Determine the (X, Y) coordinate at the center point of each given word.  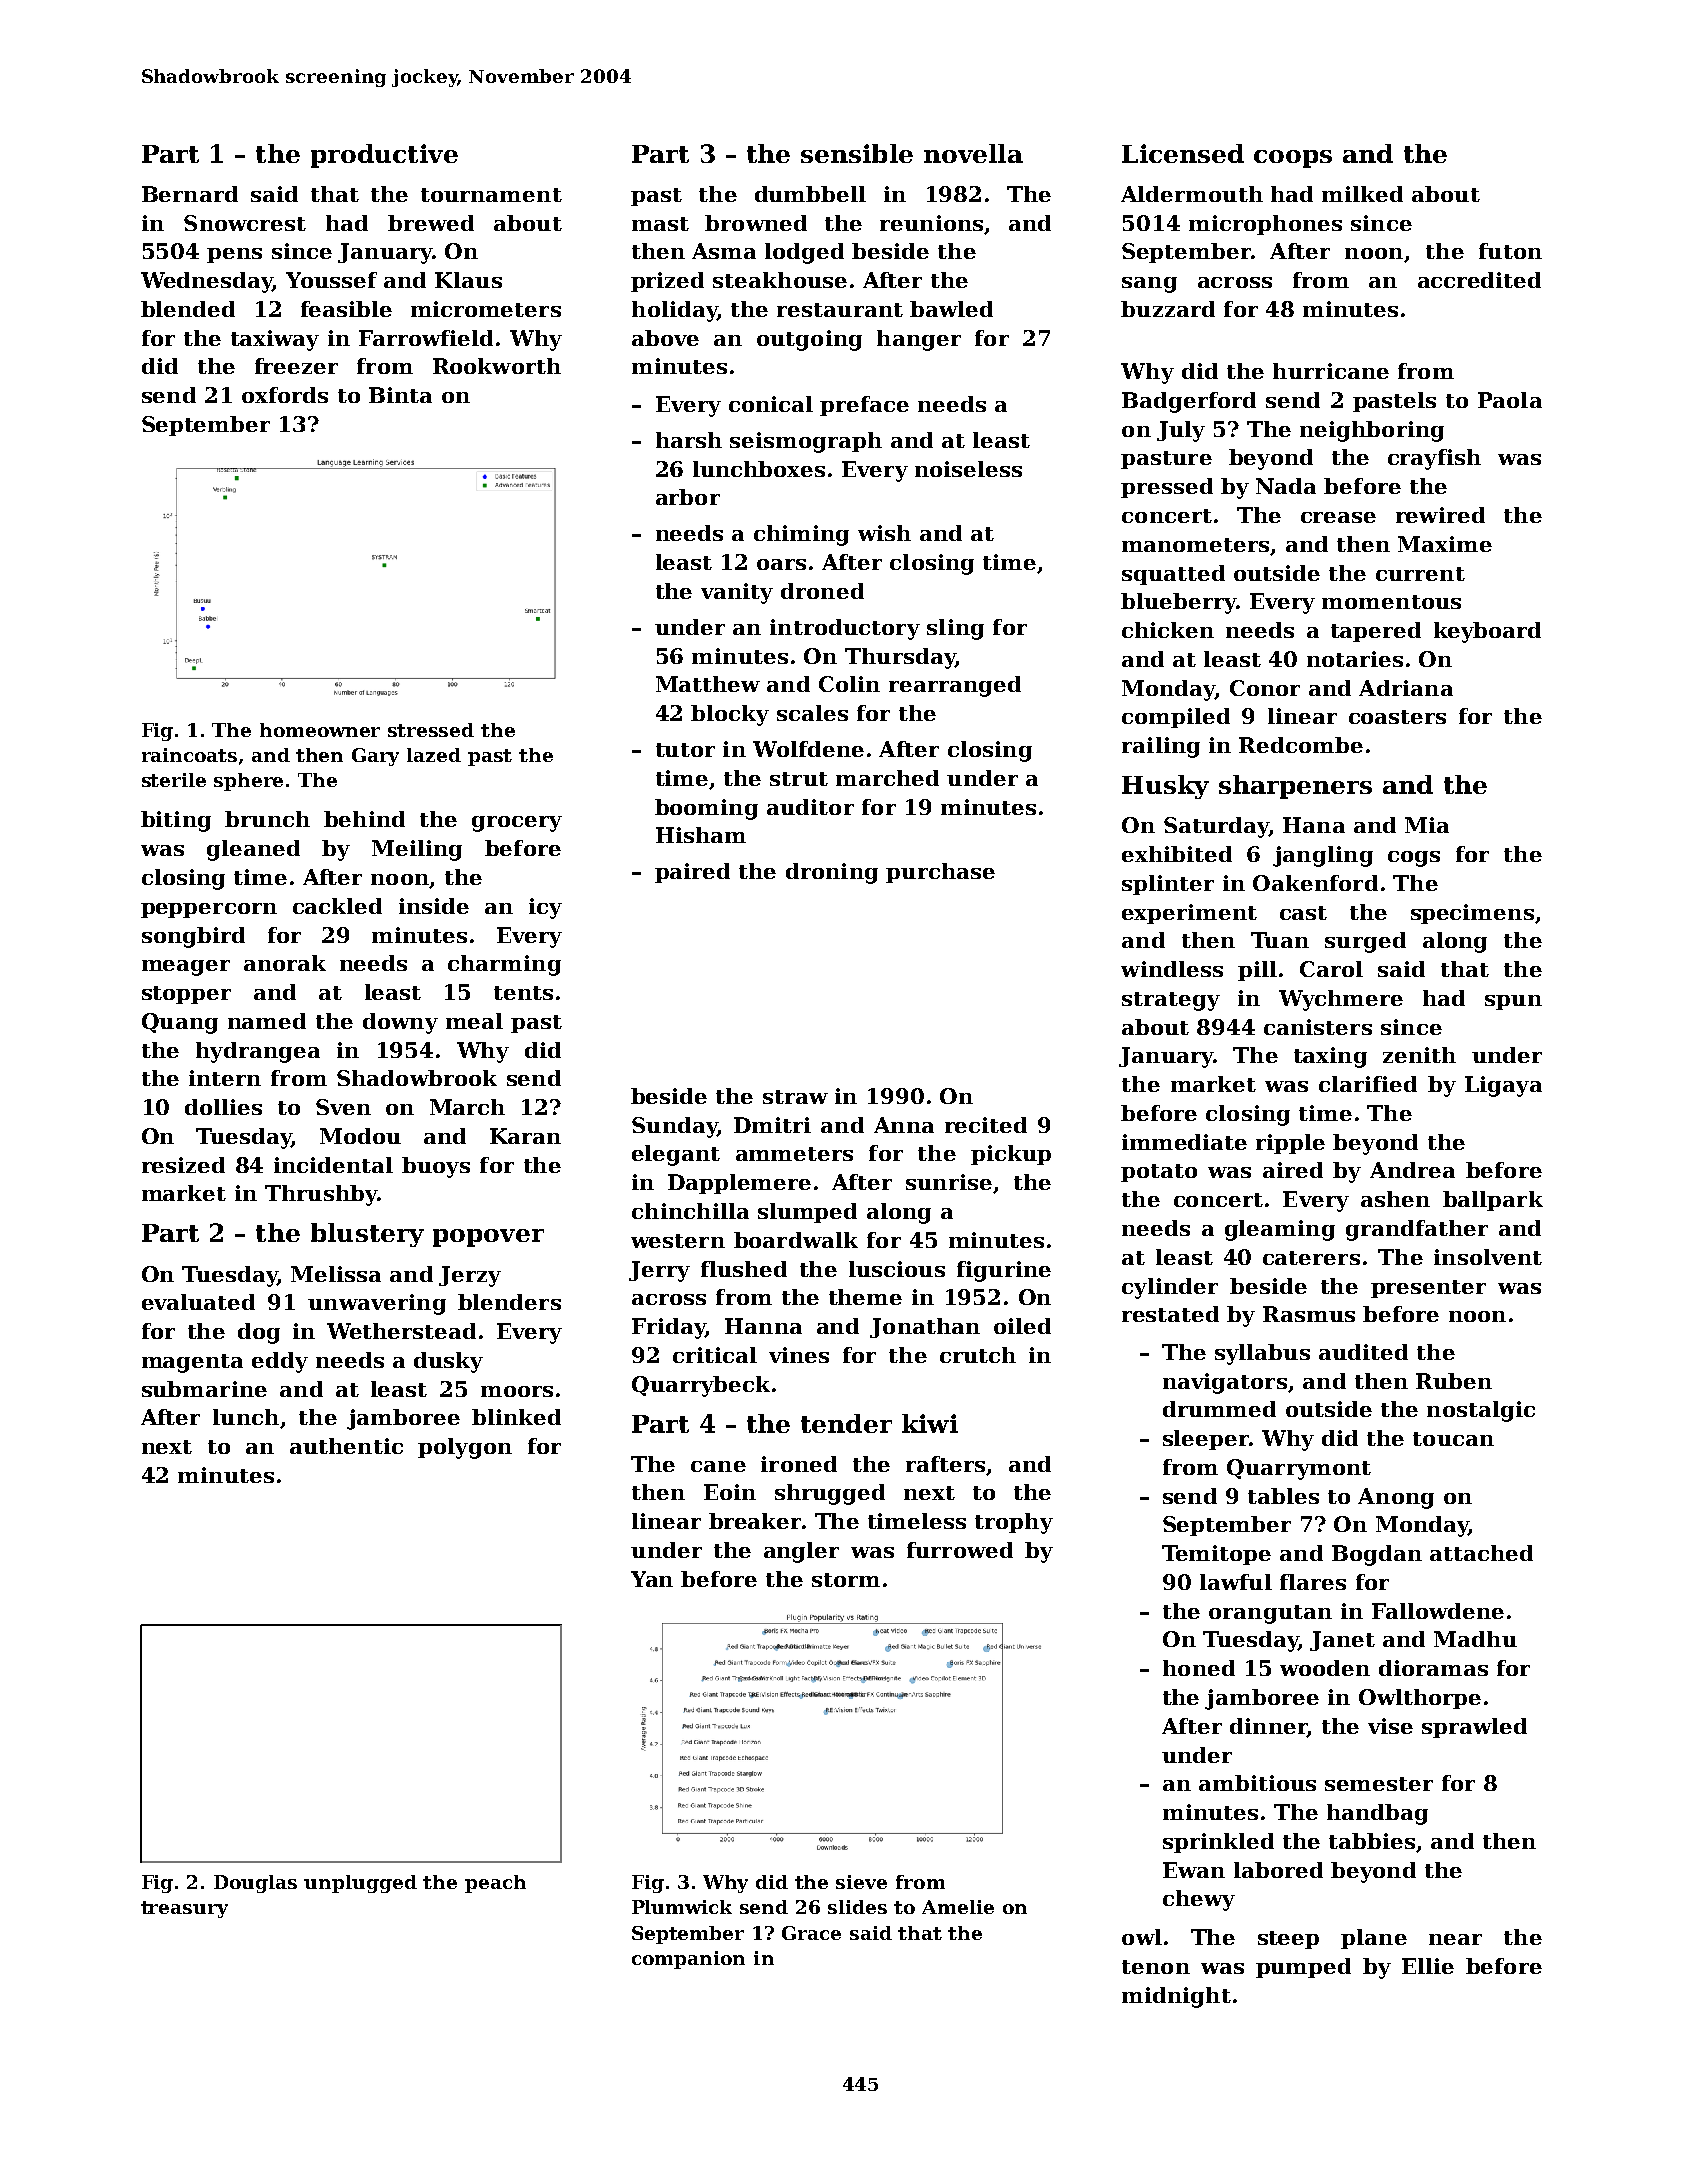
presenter (1428, 1289)
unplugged (360, 1884)
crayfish (1434, 459)
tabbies (1372, 1841)
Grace (811, 1933)
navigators (1225, 1383)
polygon (465, 1448)
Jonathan (925, 1328)
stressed (431, 730)
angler (801, 1552)
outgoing (809, 340)
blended (188, 309)
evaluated (198, 1302)
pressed (1167, 488)
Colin (849, 684)
